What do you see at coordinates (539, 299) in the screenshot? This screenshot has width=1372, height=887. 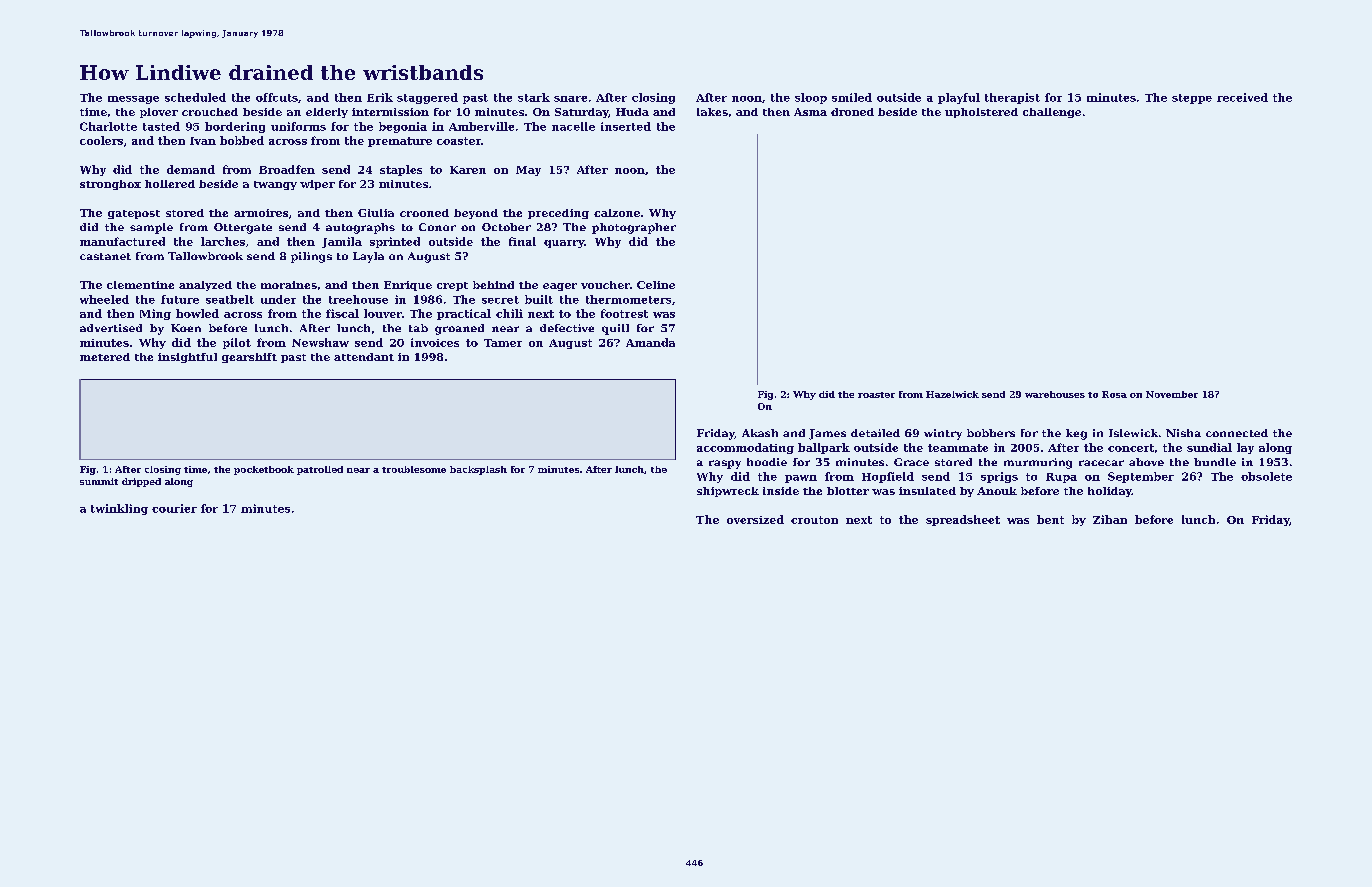 I see `built` at bounding box center [539, 299].
